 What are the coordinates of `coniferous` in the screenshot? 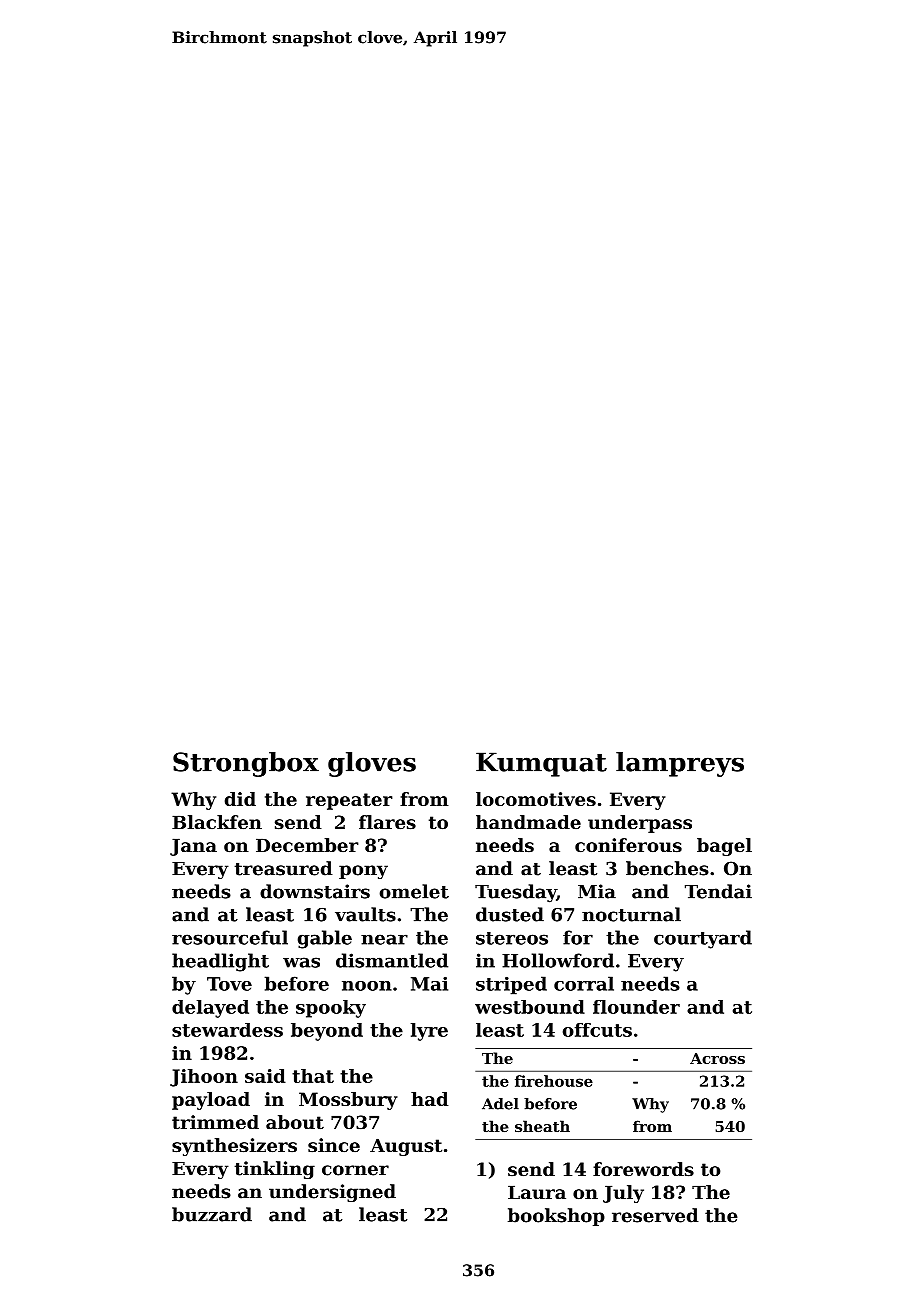 It's located at (628, 845).
